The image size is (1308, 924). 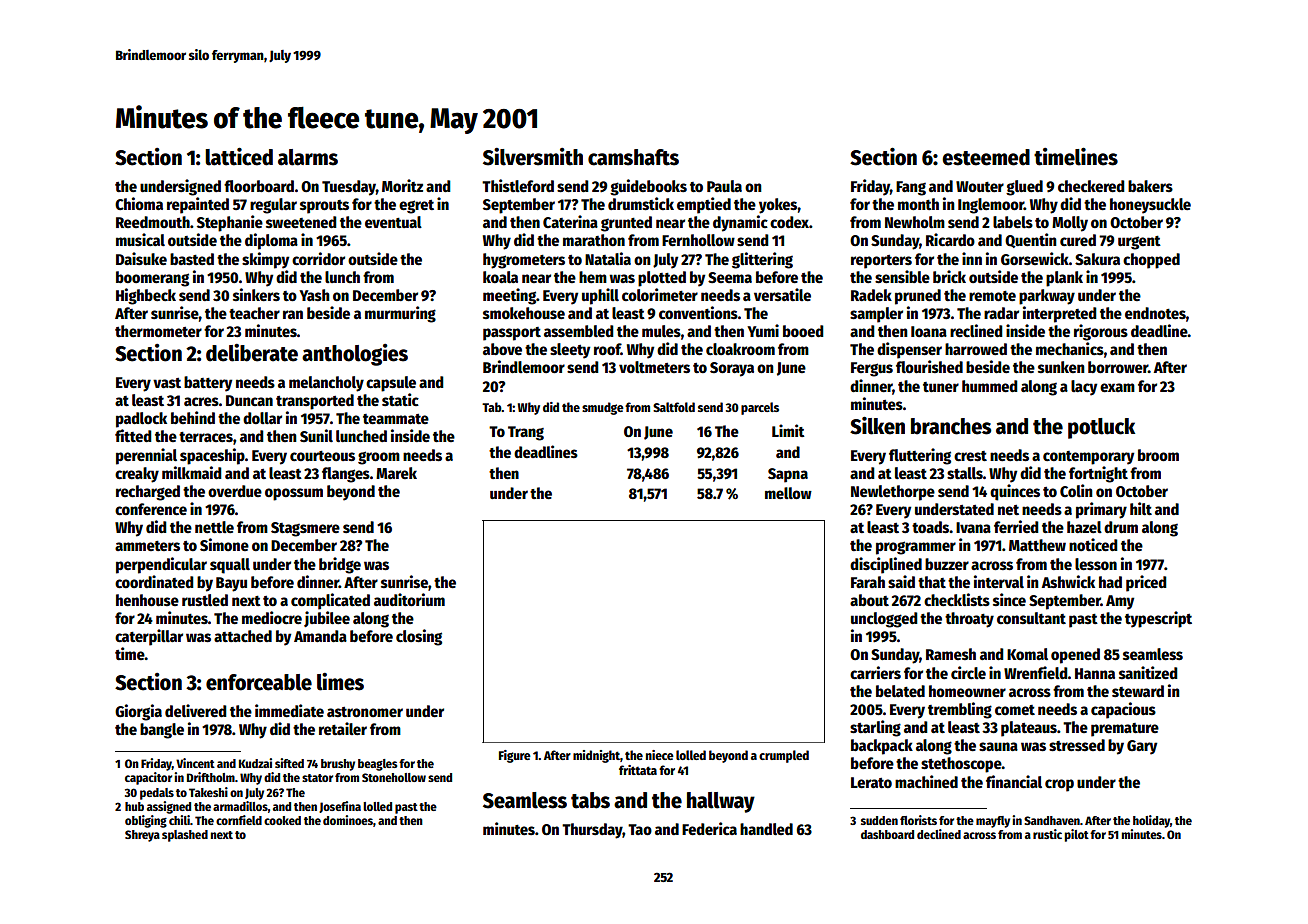 What do you see at coordinates (305, 529) in the document?
I see `Stagsmere` at bounding box center [305, 529].
